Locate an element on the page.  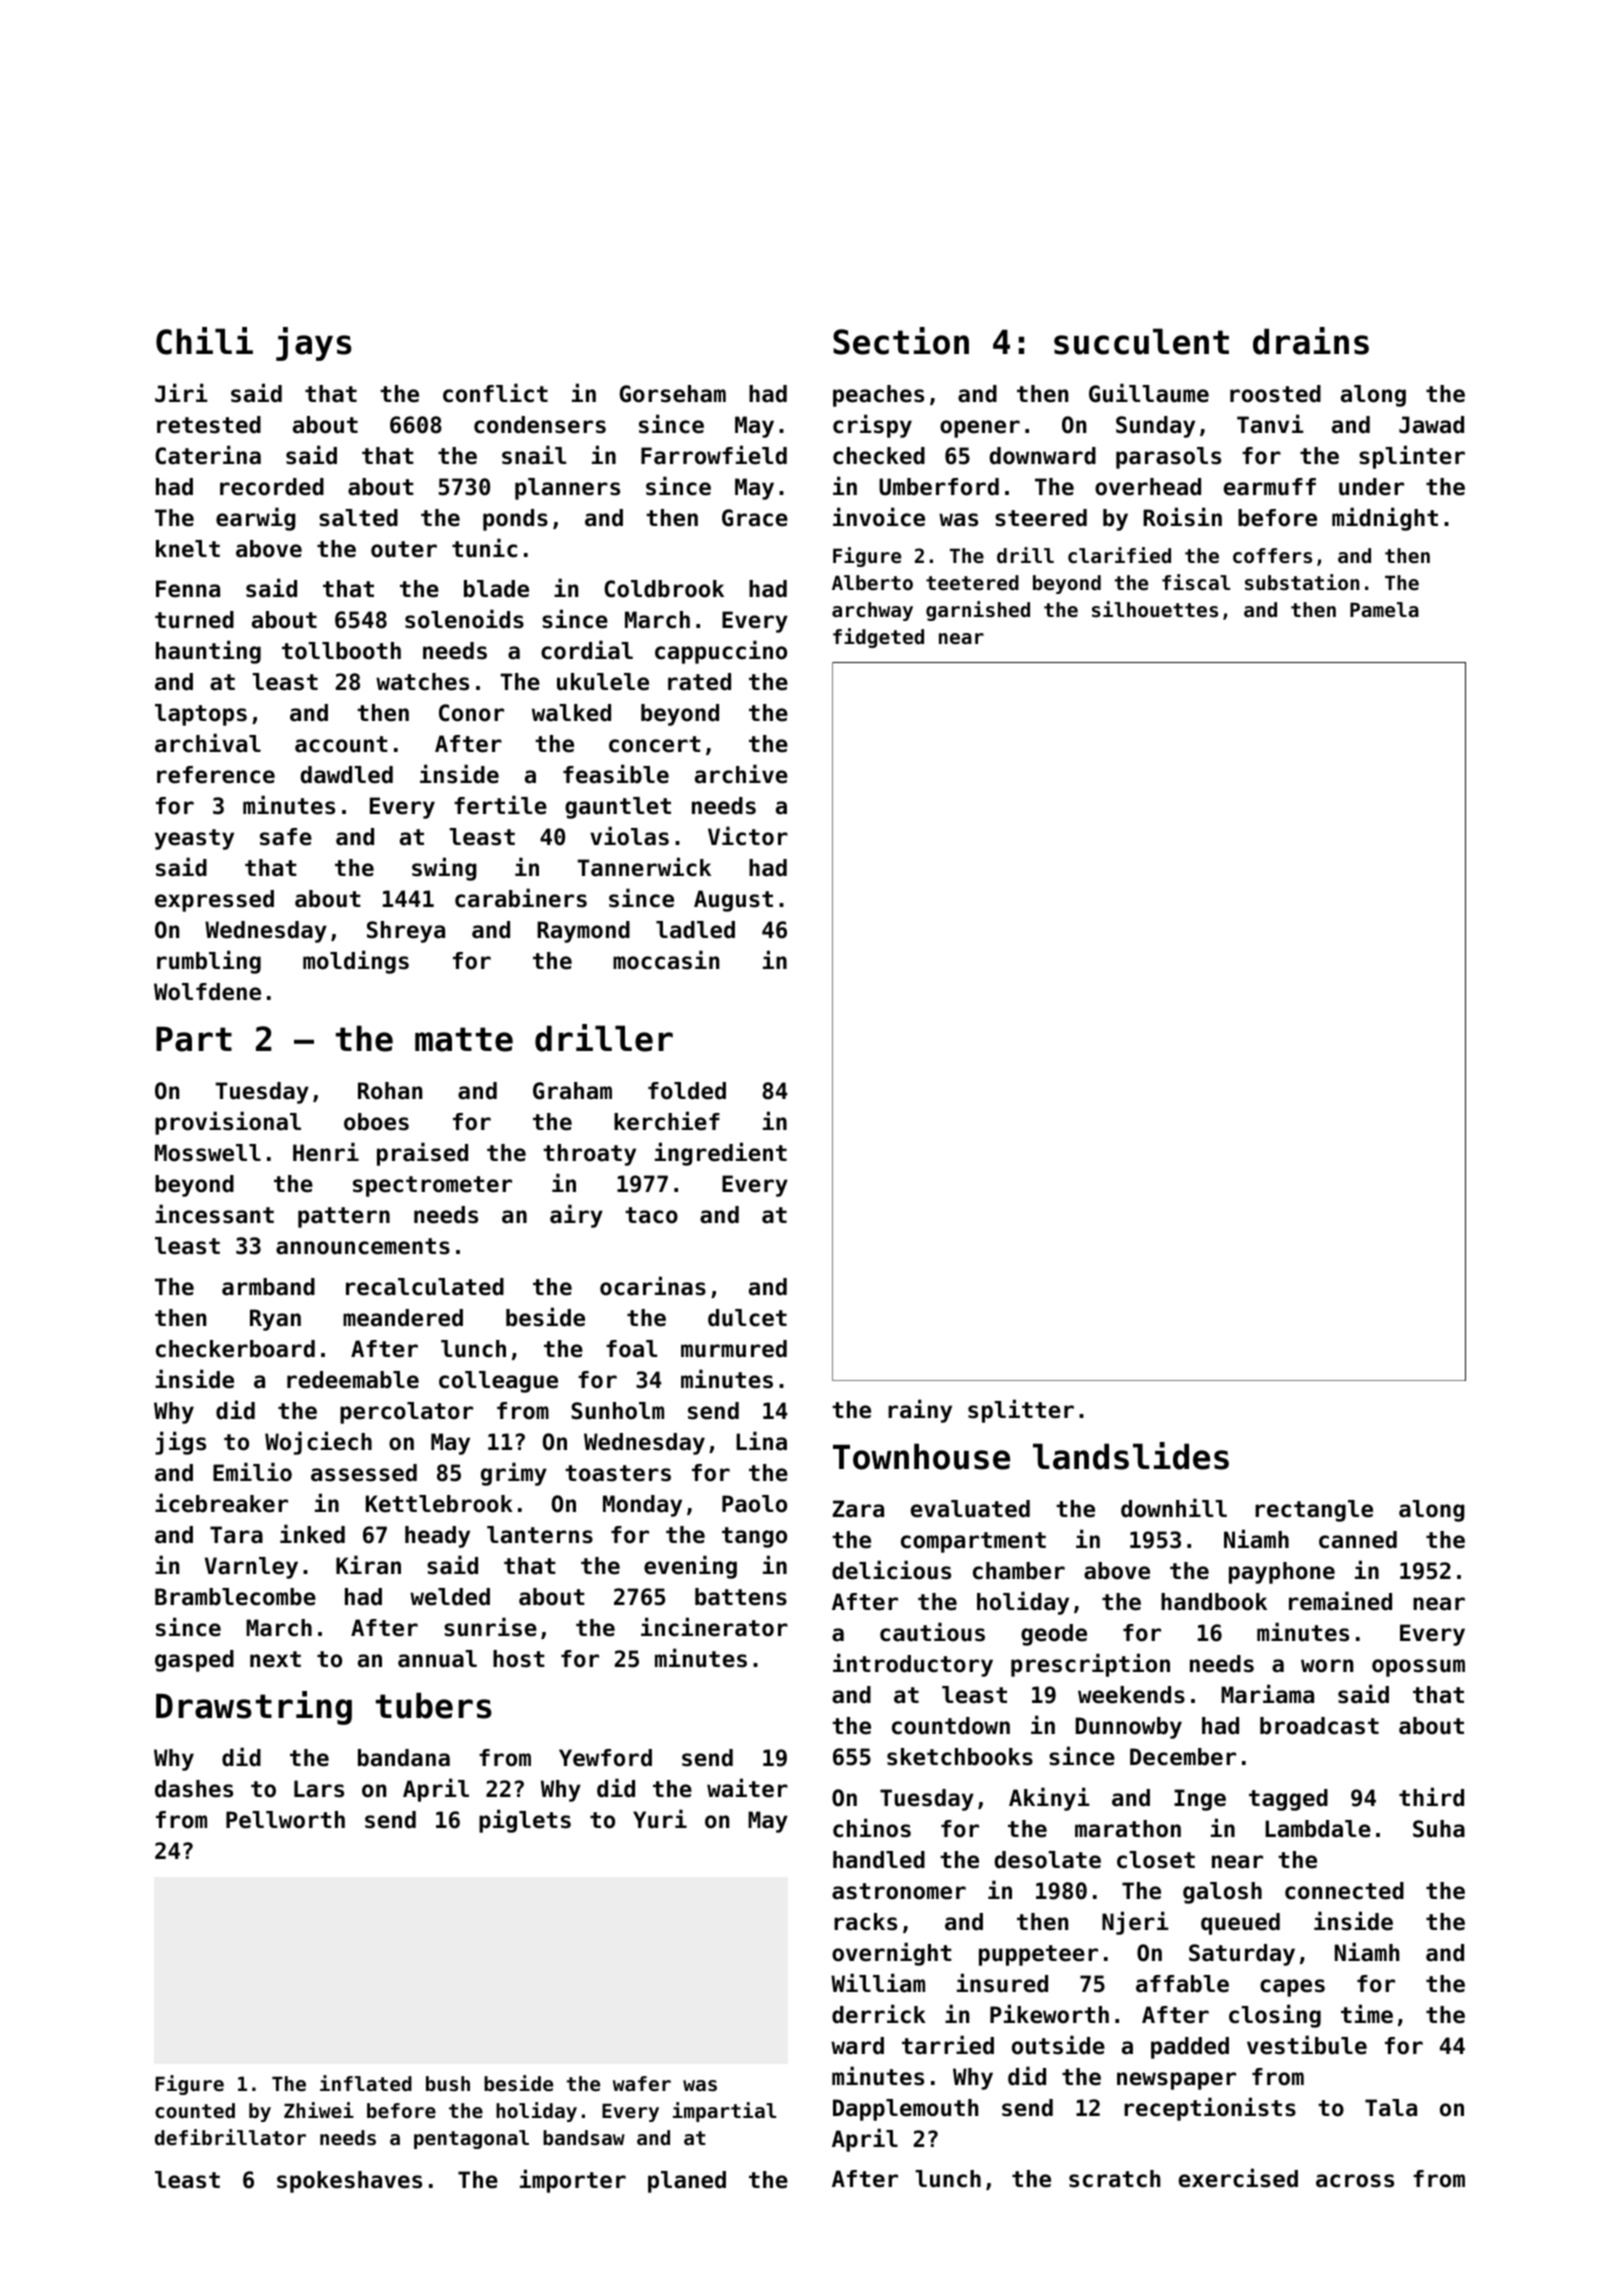
August is located at coordinates (733, 901).
